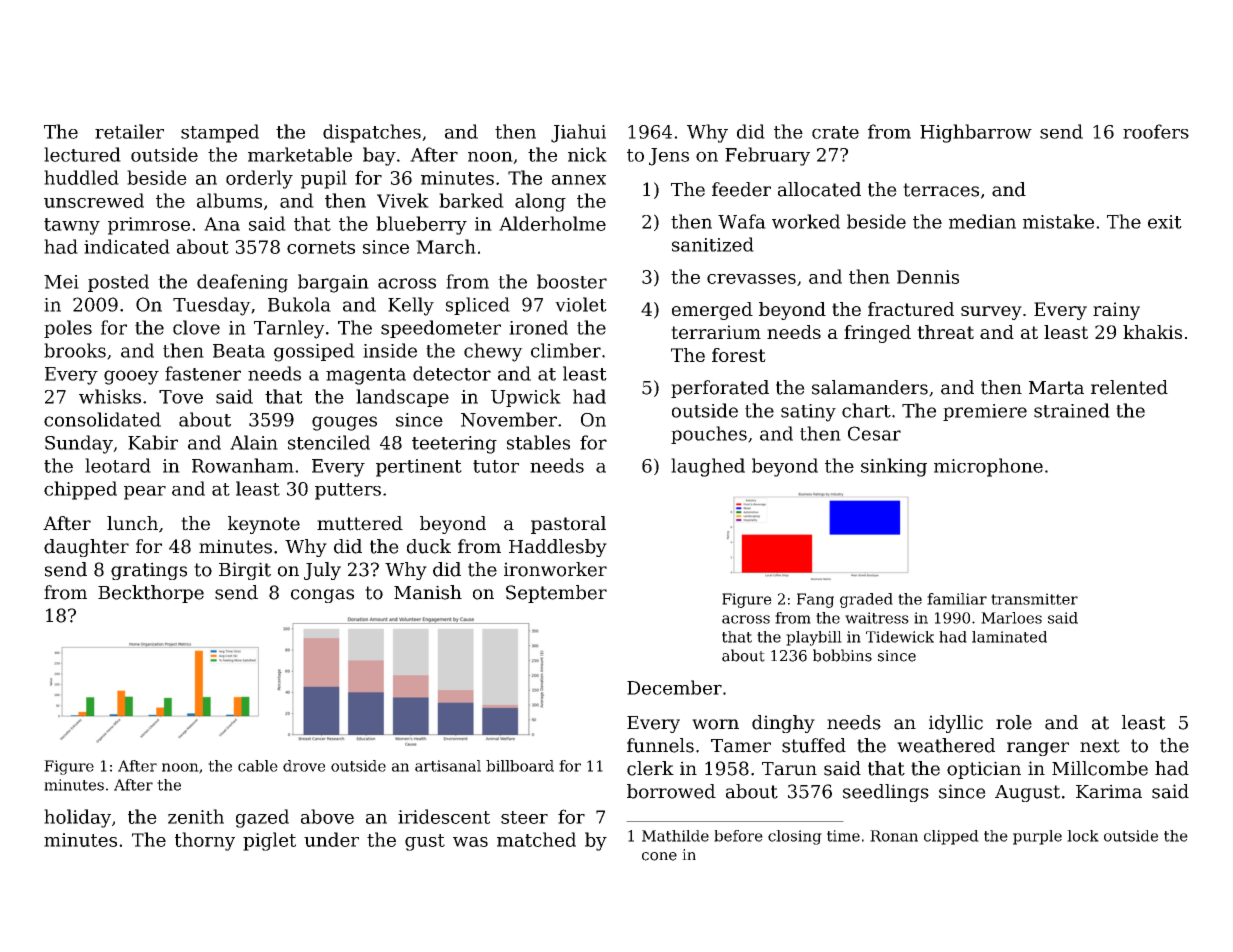  Describe the element at coordinates (151, 594) in the screenshot. I see `Beckthorpe` at that location.
